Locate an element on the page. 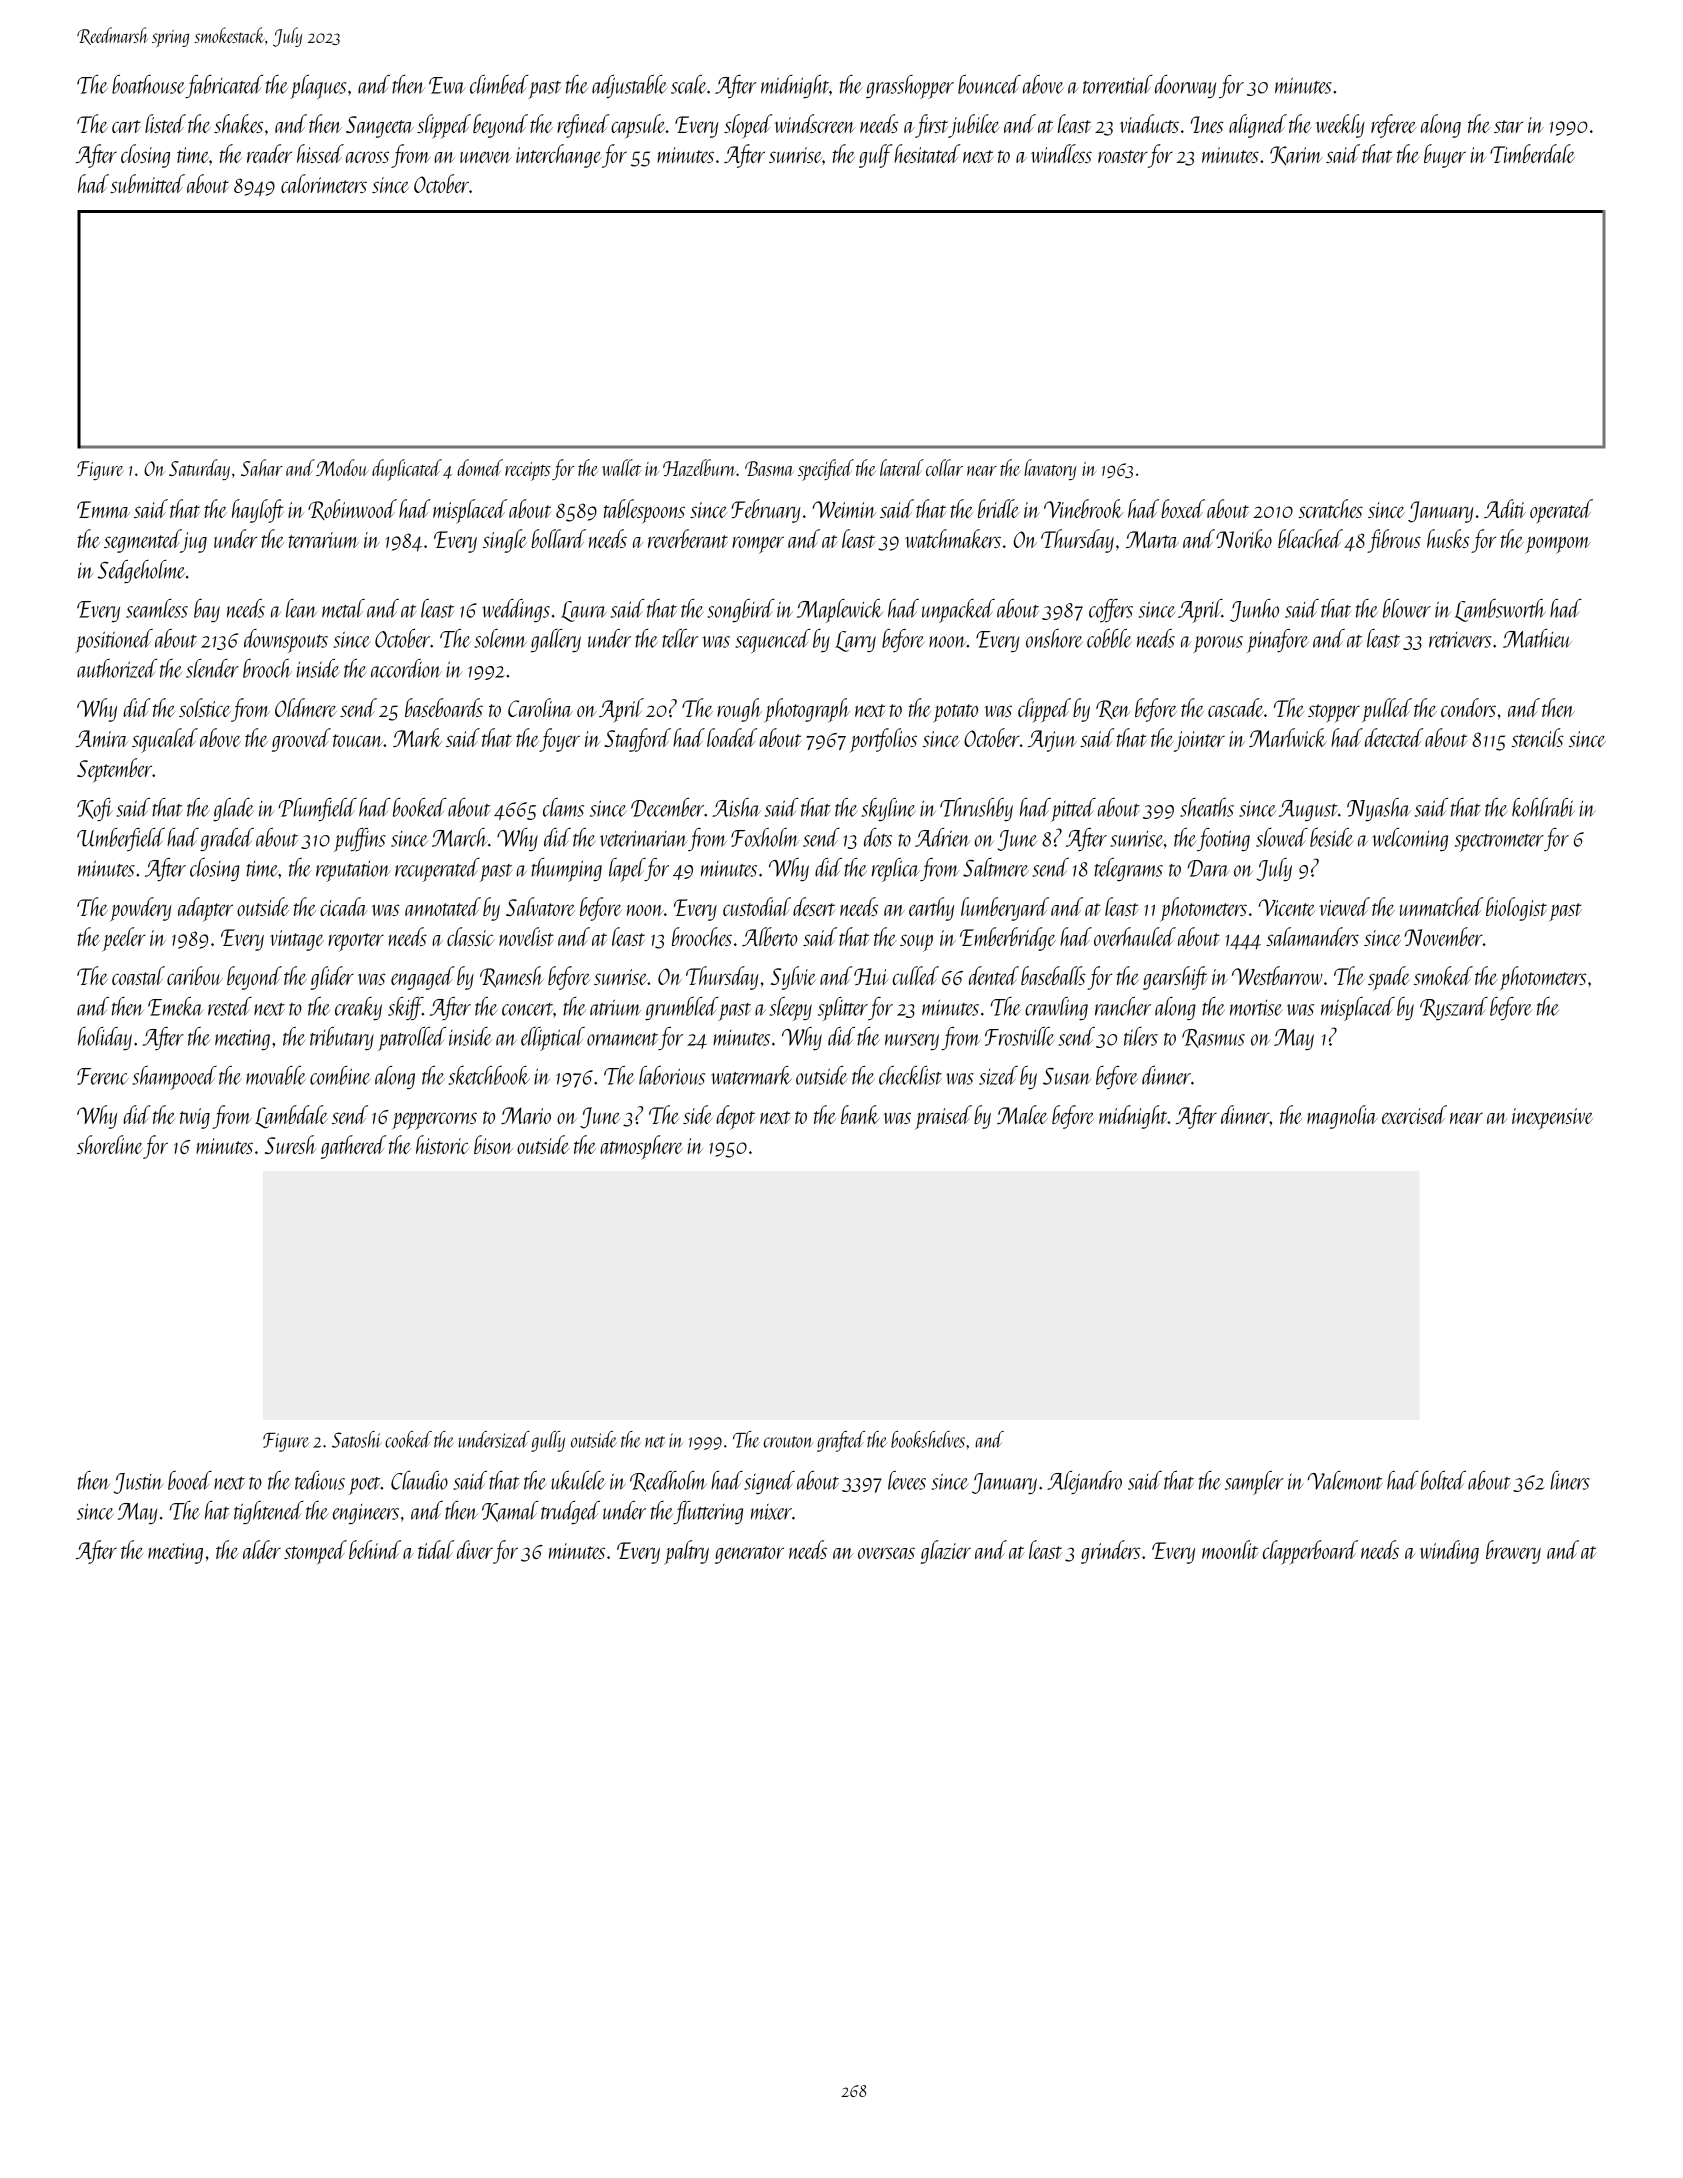  Hazelburn is located at coordinates (699, 467).
